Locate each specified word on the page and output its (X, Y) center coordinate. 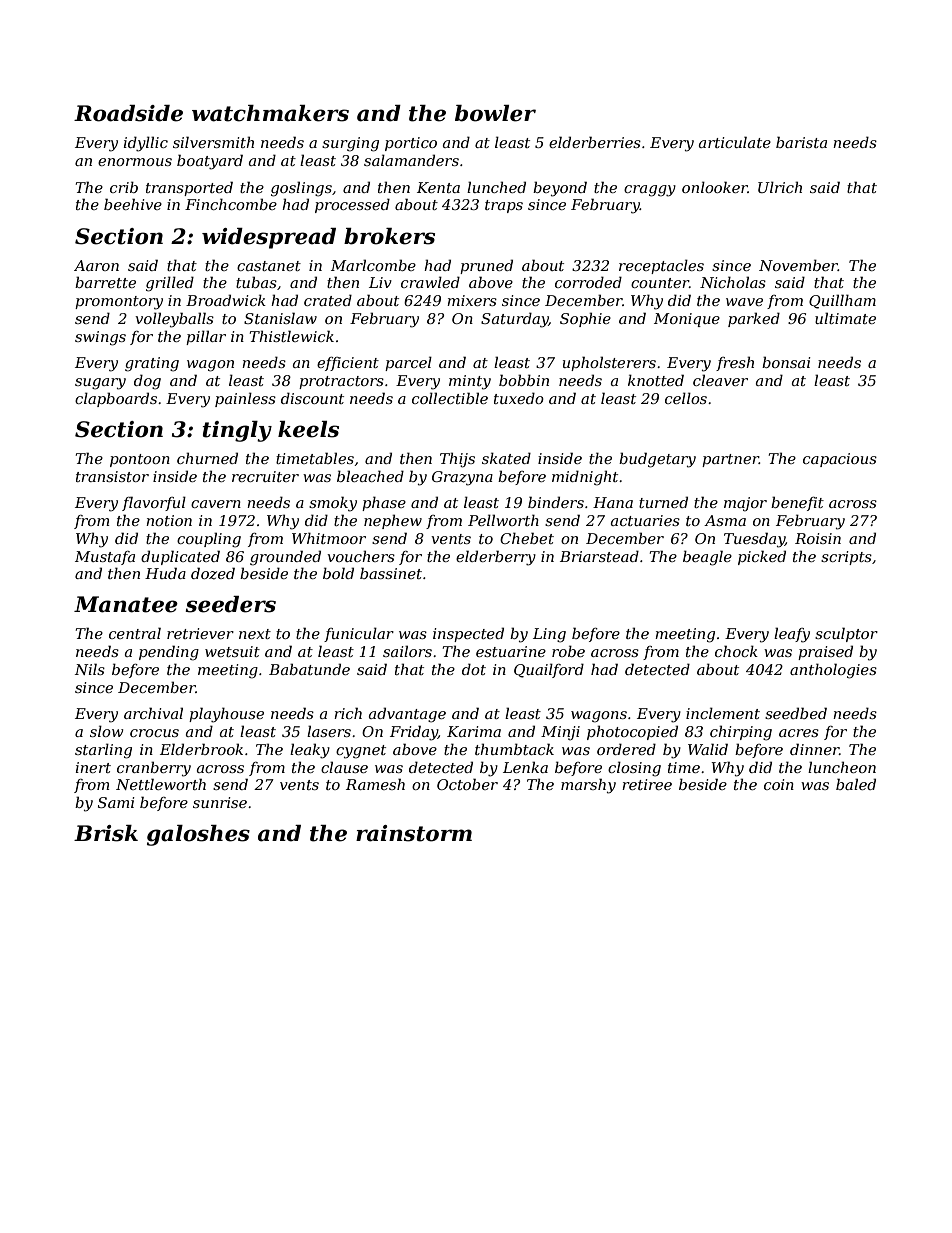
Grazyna (462, 478)
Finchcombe (231, 204)
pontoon (140, 460)
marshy (588, 786)
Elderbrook (201, 749)
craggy (650, 191)
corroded (588, 282)
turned (663, 502)
